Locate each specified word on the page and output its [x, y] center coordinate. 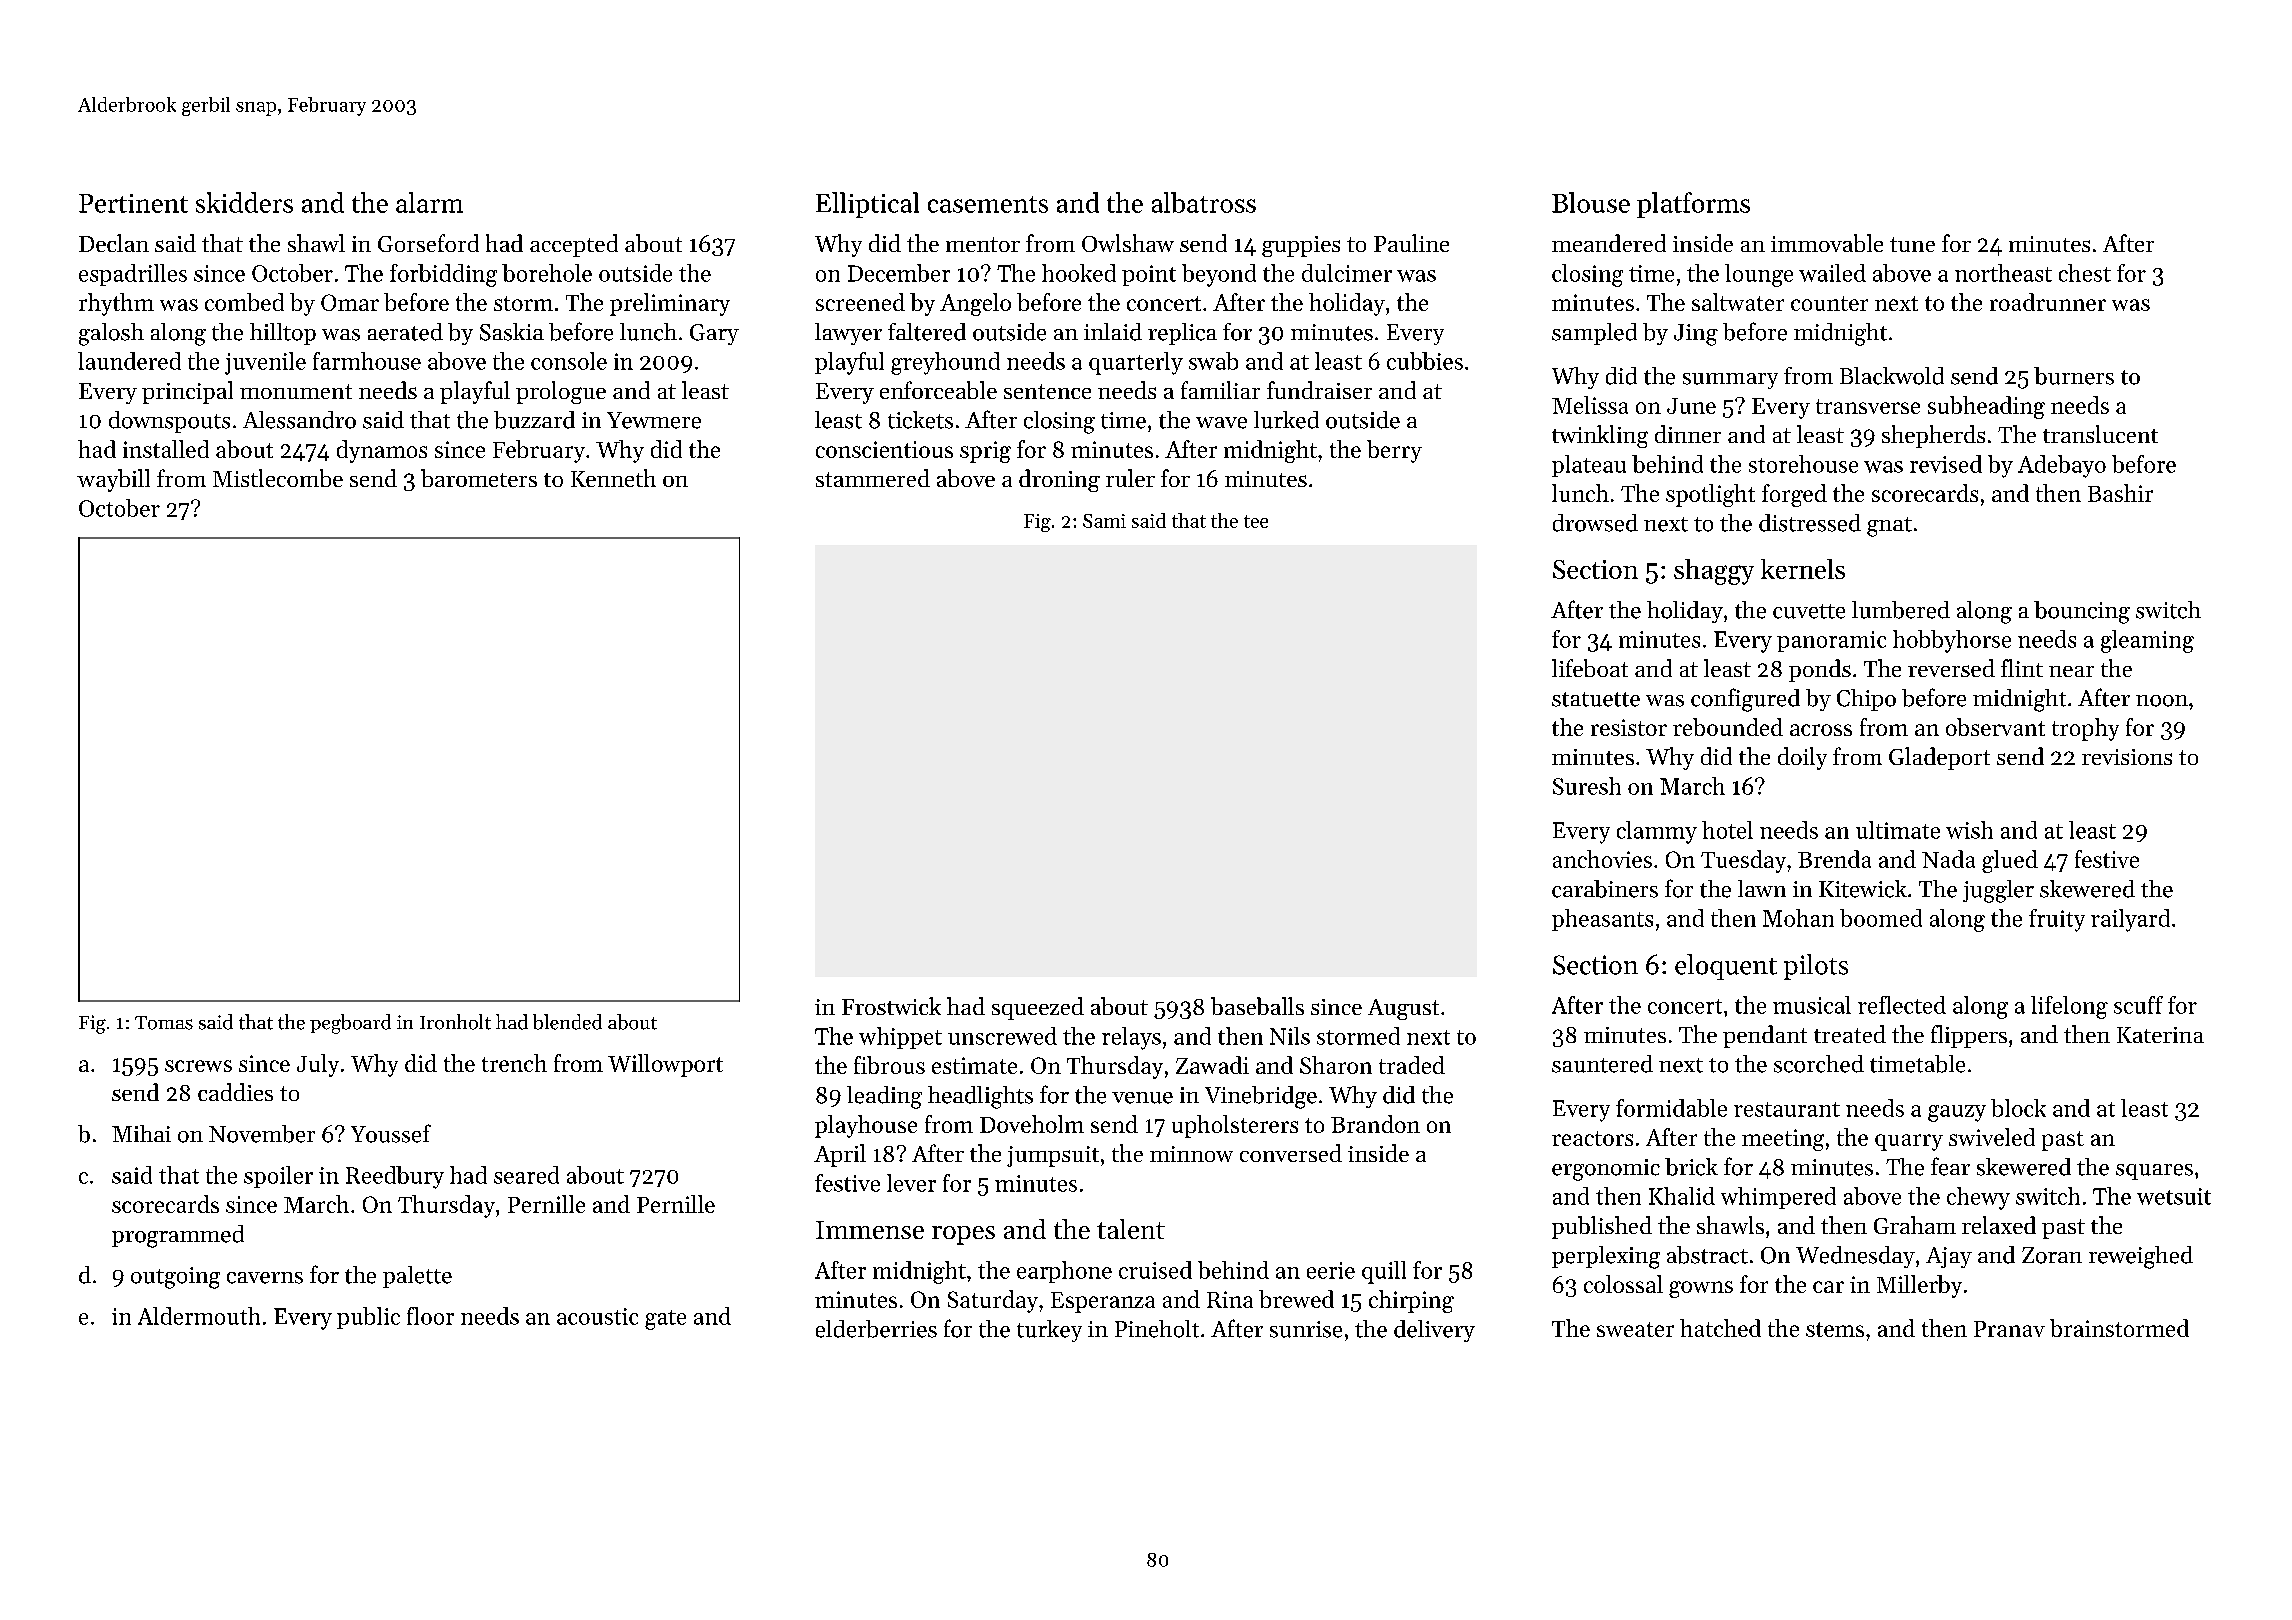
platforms [1693, 205]
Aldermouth [199, 1316]
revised [1946, 464]
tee [1256, 521]
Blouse [1591, 202]
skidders [244, 202]
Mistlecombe [278, 478]
